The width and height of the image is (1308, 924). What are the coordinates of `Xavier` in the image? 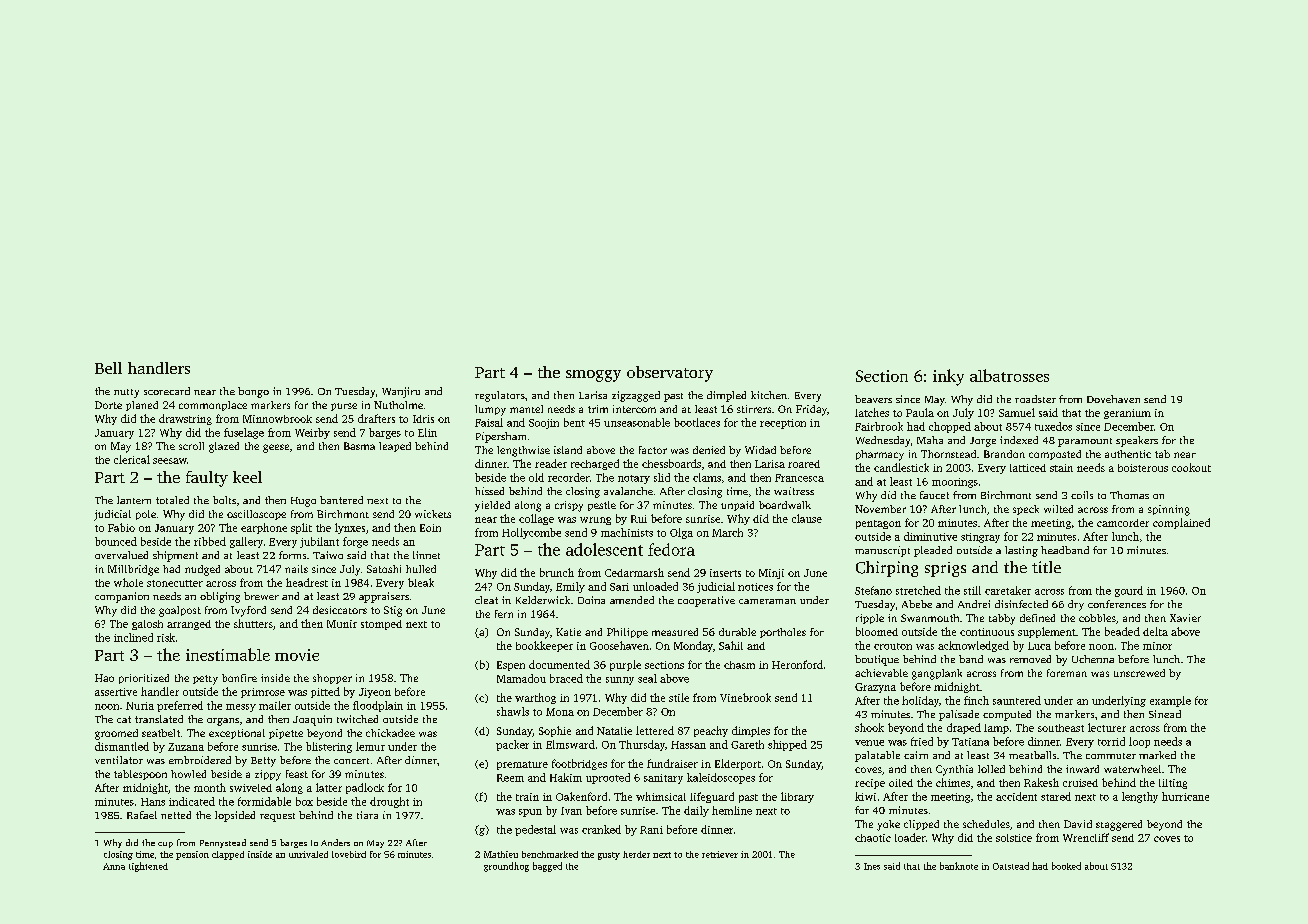 It's located at (1185, 618).
